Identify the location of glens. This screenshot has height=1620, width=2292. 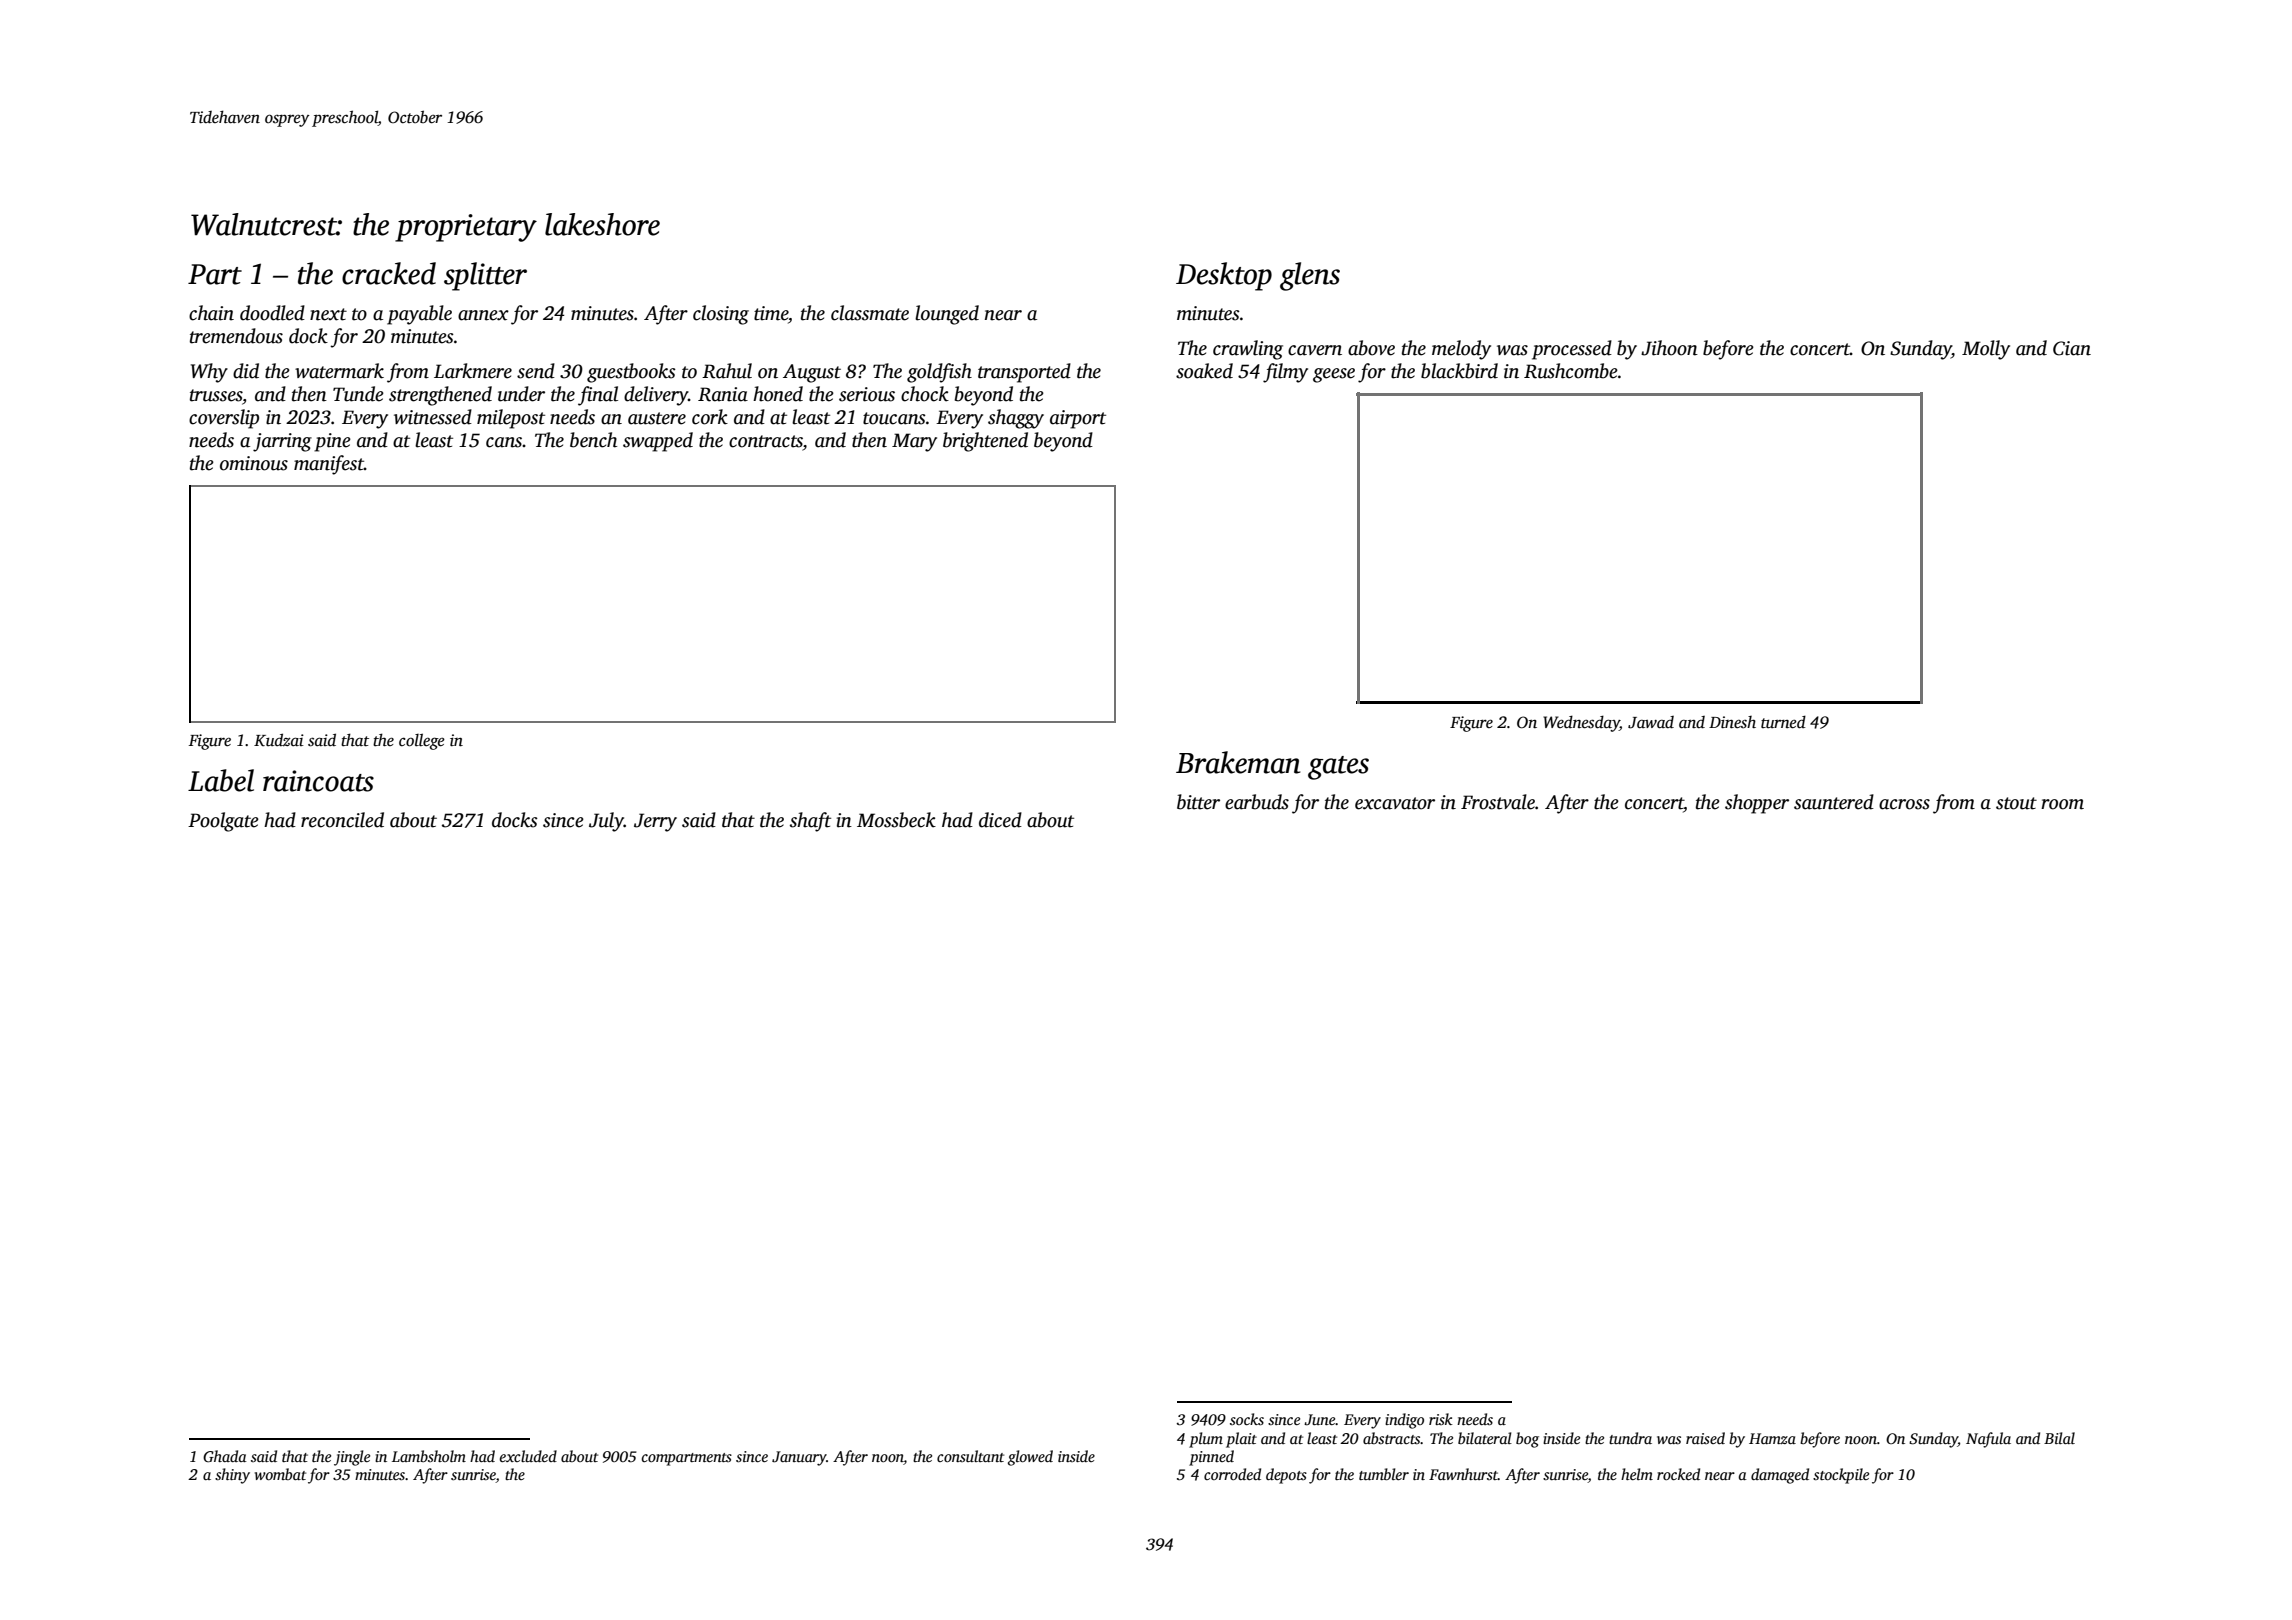
(1310, 276).
